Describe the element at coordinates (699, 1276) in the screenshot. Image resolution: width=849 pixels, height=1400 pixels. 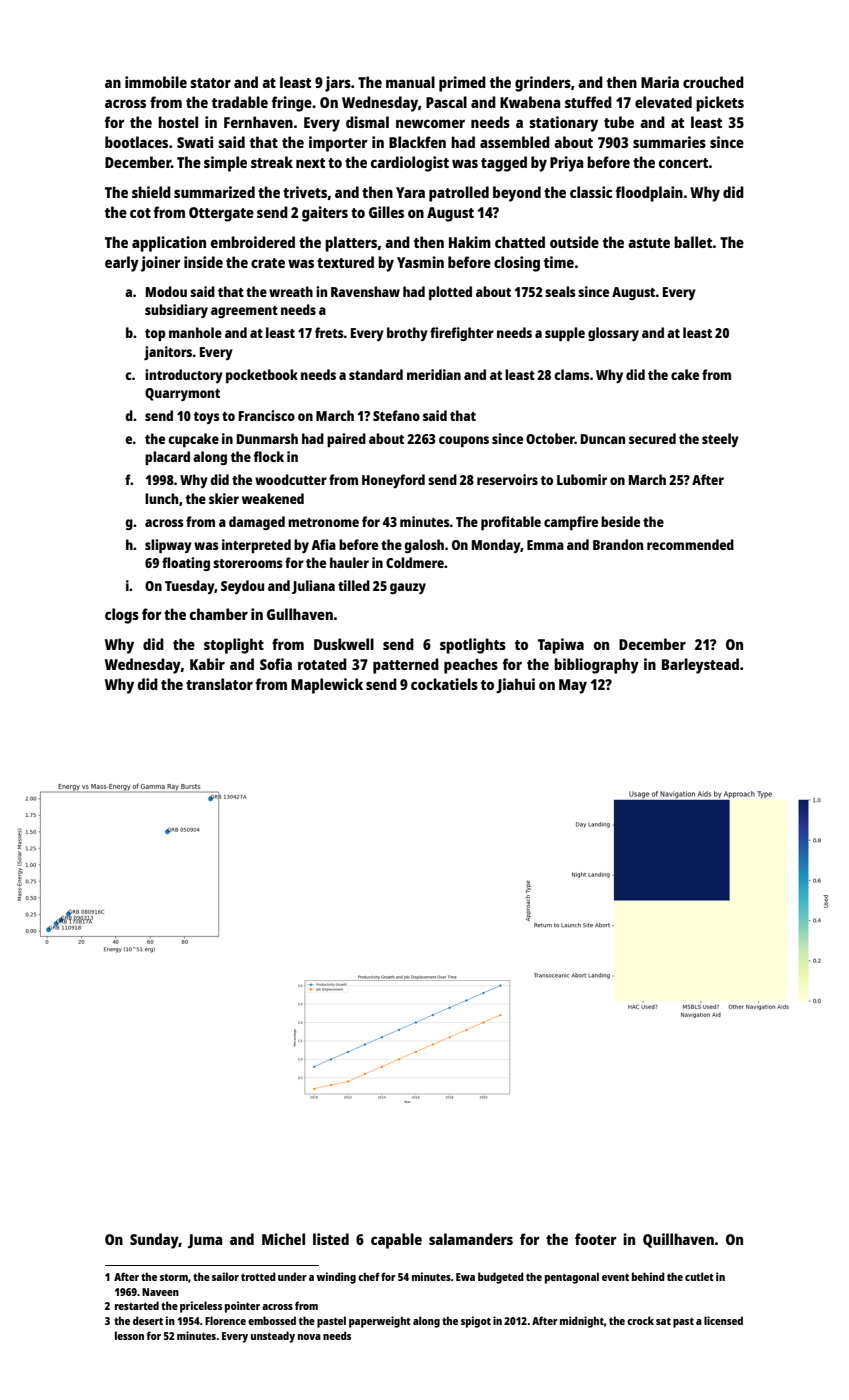
I see `cutlet` at that location.
